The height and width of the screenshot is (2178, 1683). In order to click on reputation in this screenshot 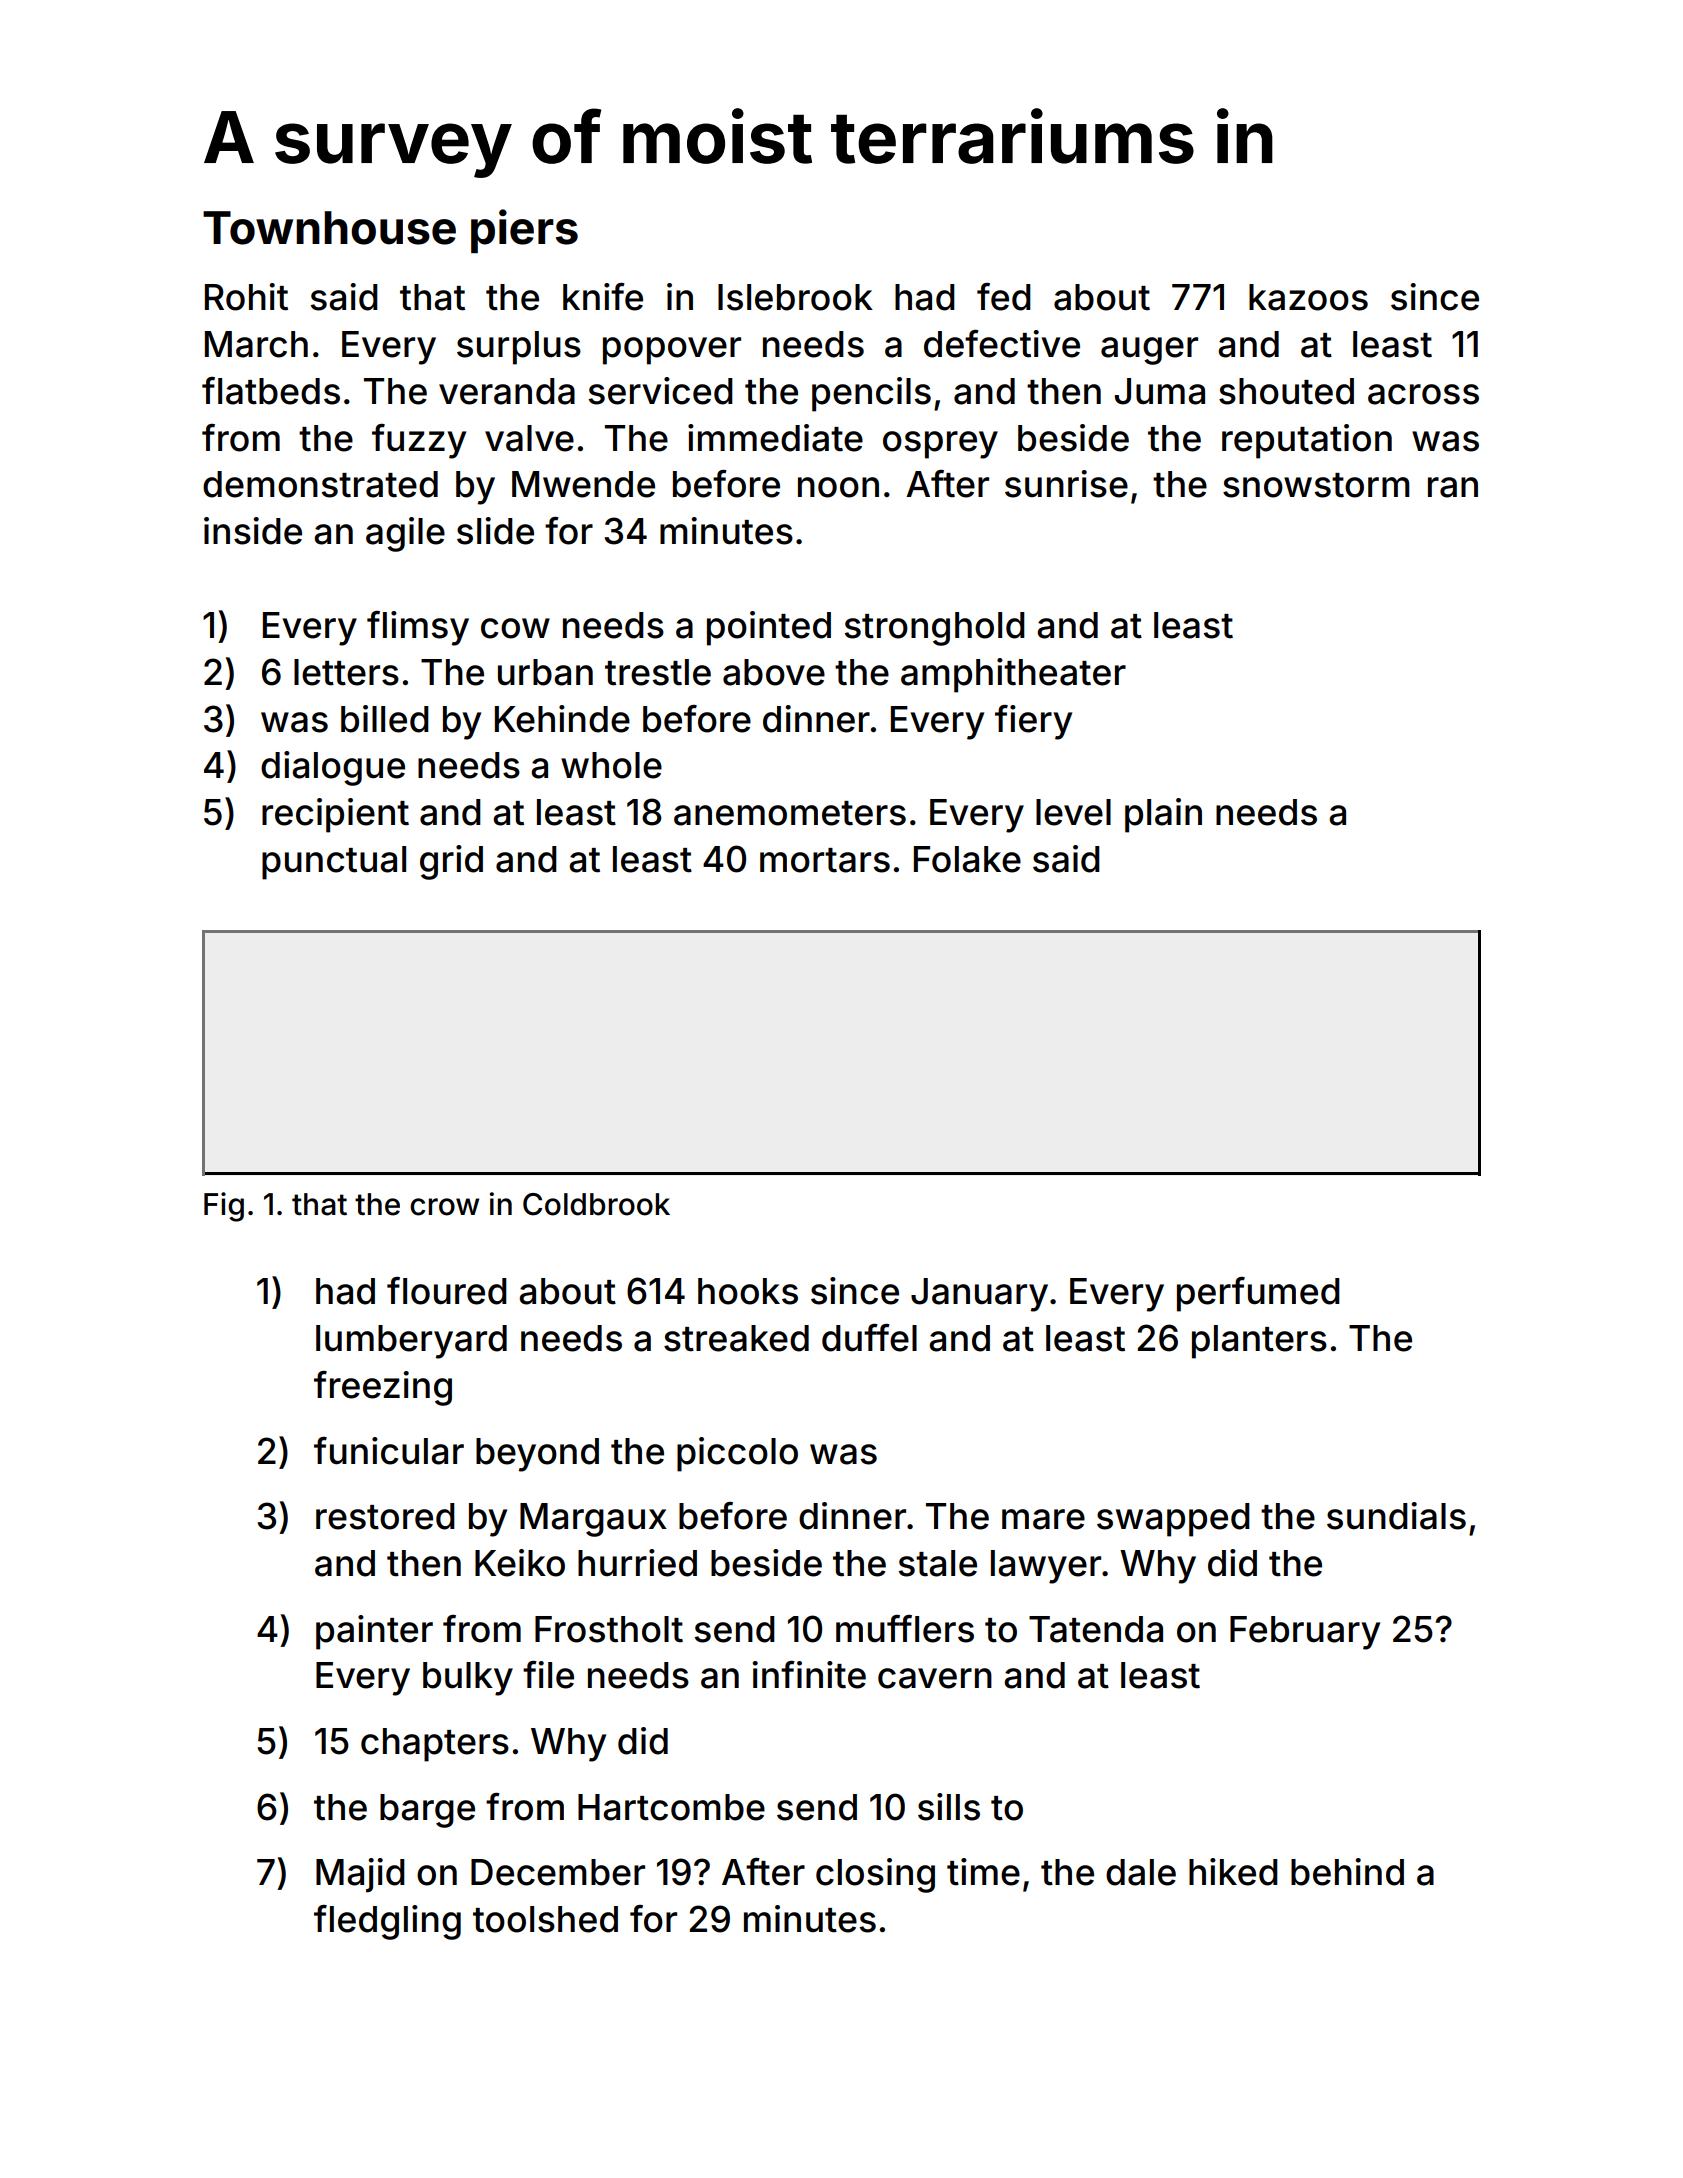, I will do `click(1307, 441)`.
